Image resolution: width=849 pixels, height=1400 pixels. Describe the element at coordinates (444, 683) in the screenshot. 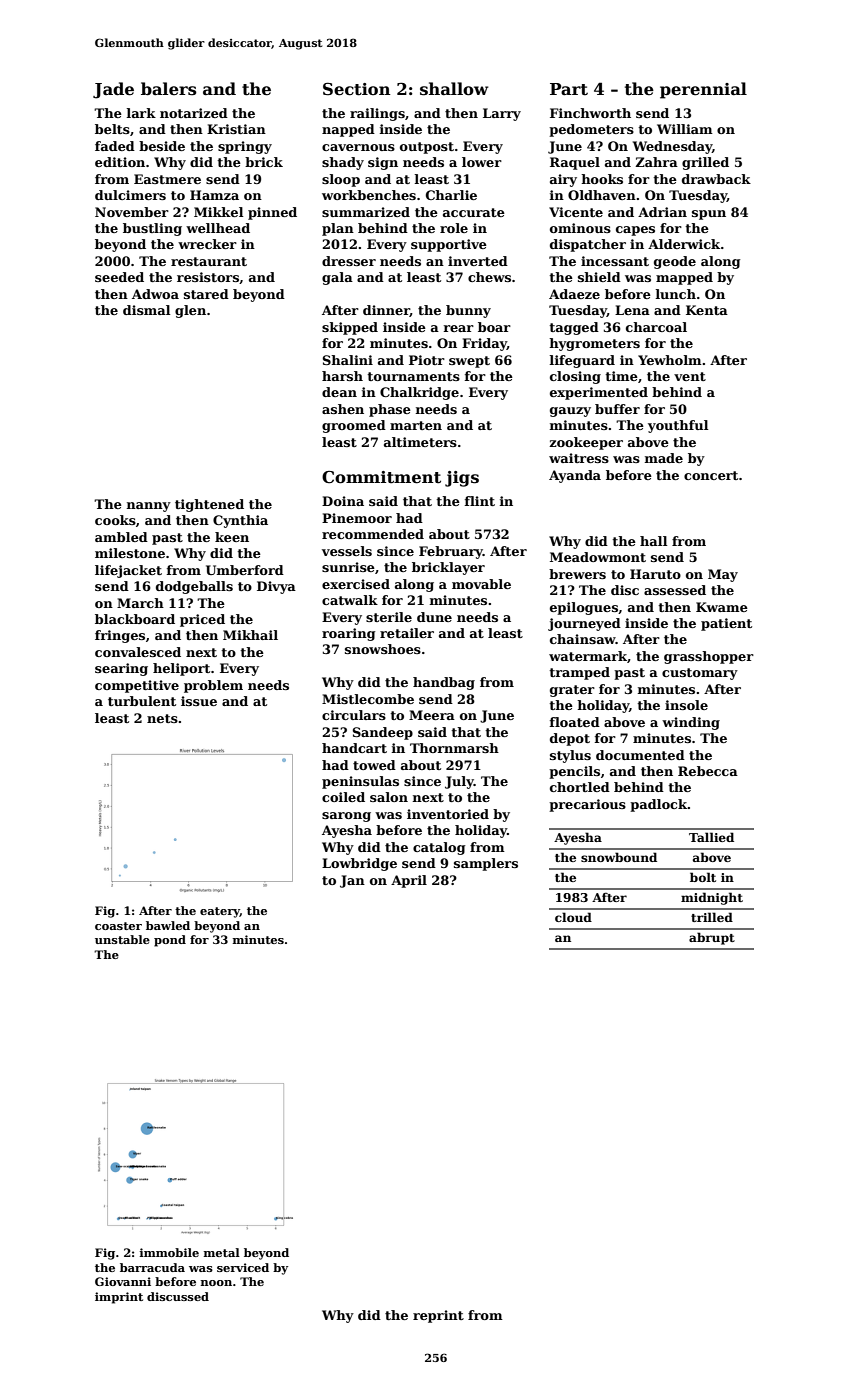

I see `handbag` at that location.
